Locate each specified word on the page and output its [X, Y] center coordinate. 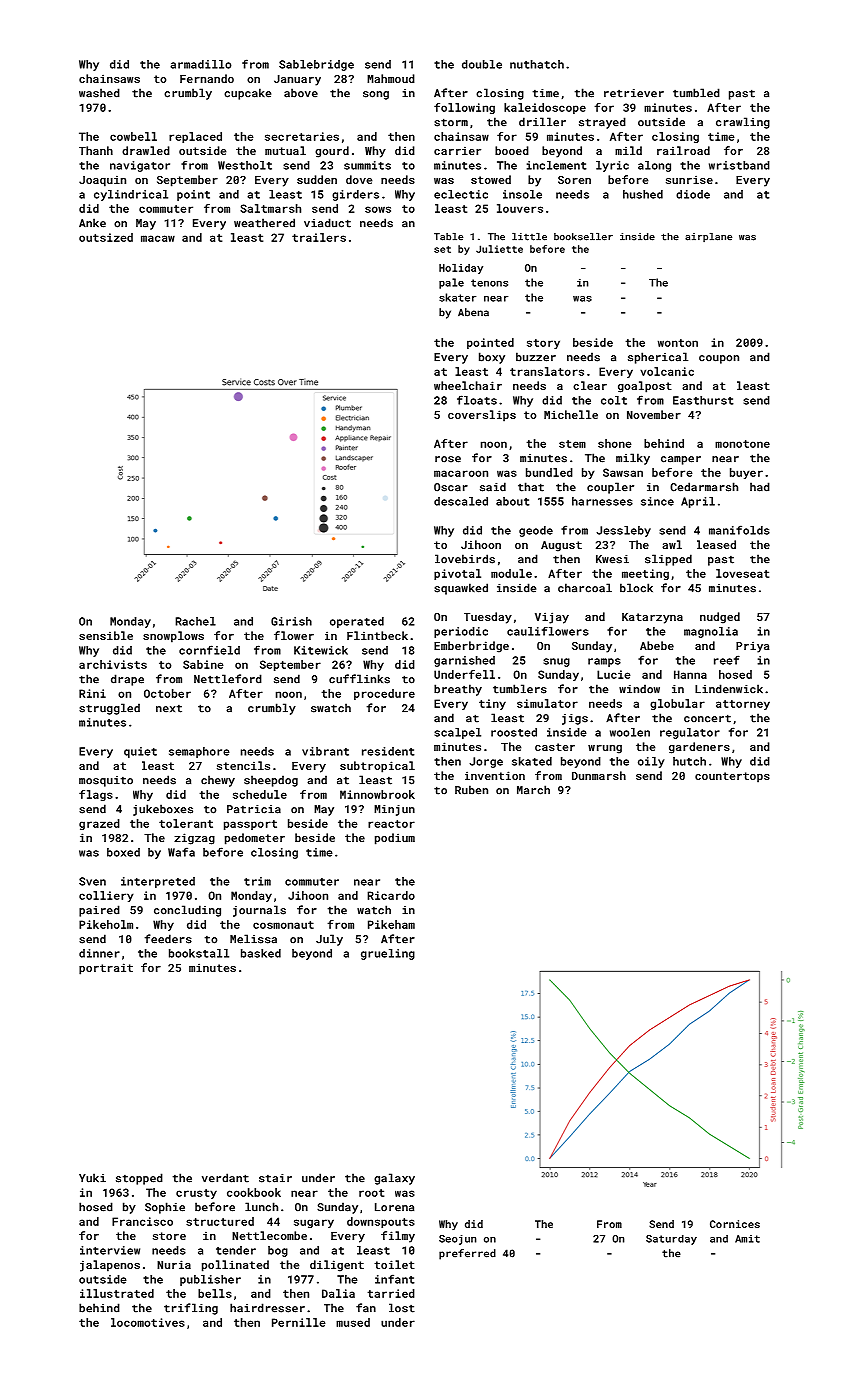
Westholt [245, 165]
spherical [658, 358]
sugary [314, 1223]
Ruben [471, 790]
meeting [645, 574]
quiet [140, 752]
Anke [92, 223]
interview [110, 1250]
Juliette [499, 249]
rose [448, 459]
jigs [575, 719]
